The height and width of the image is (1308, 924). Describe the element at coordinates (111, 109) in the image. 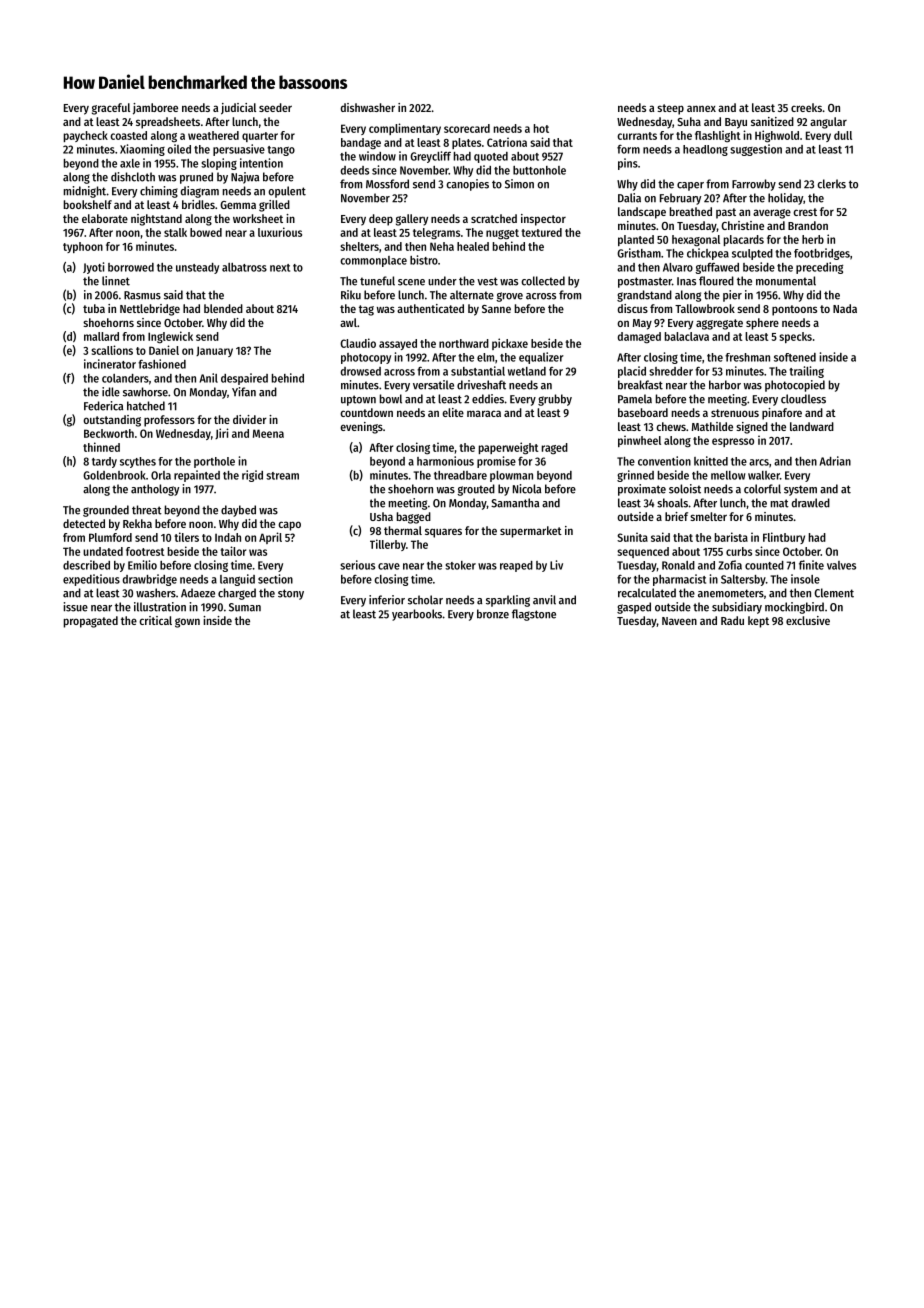

I see `graceful` at that location.
